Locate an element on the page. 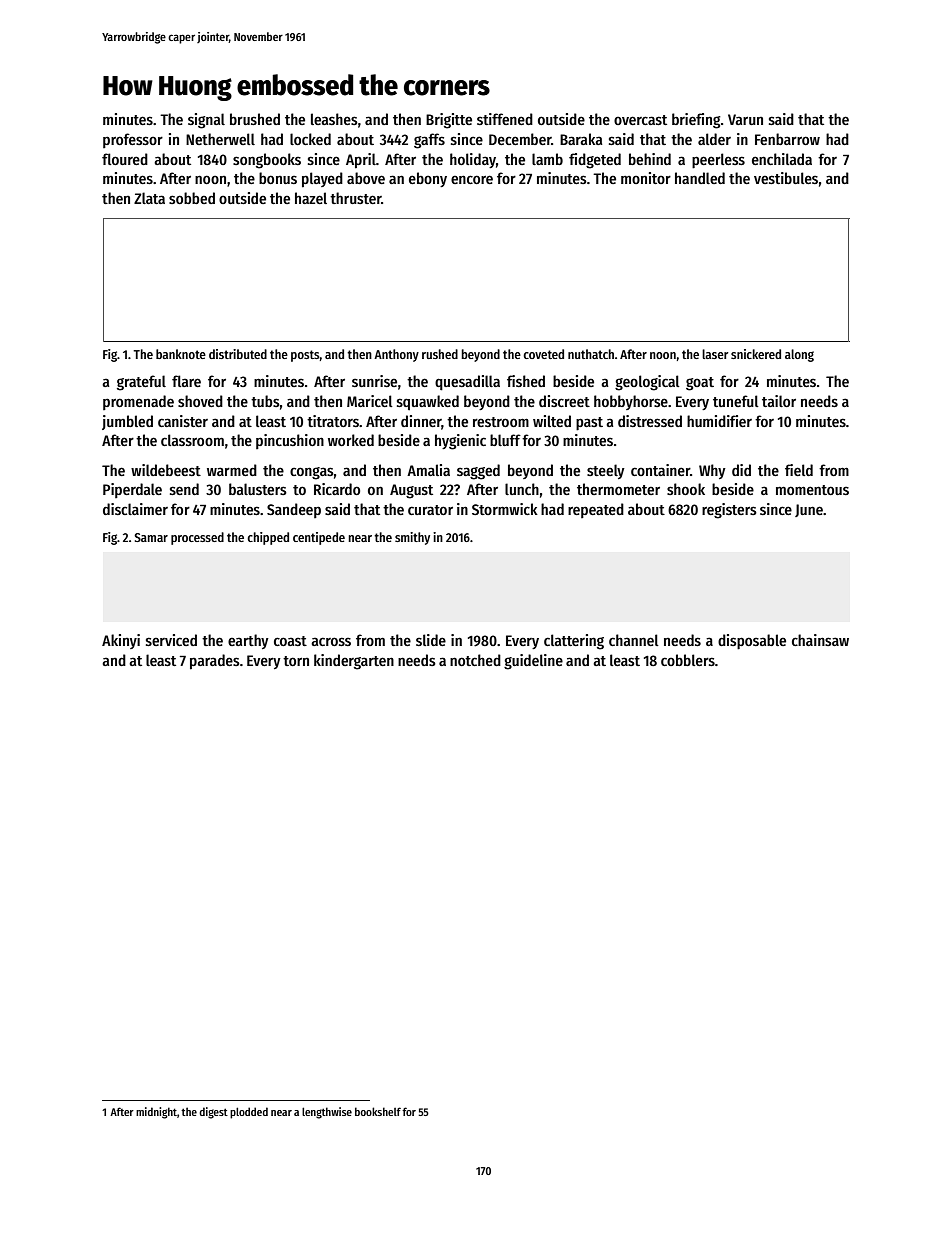  Netherwell is located at coordinates (220, 139).
